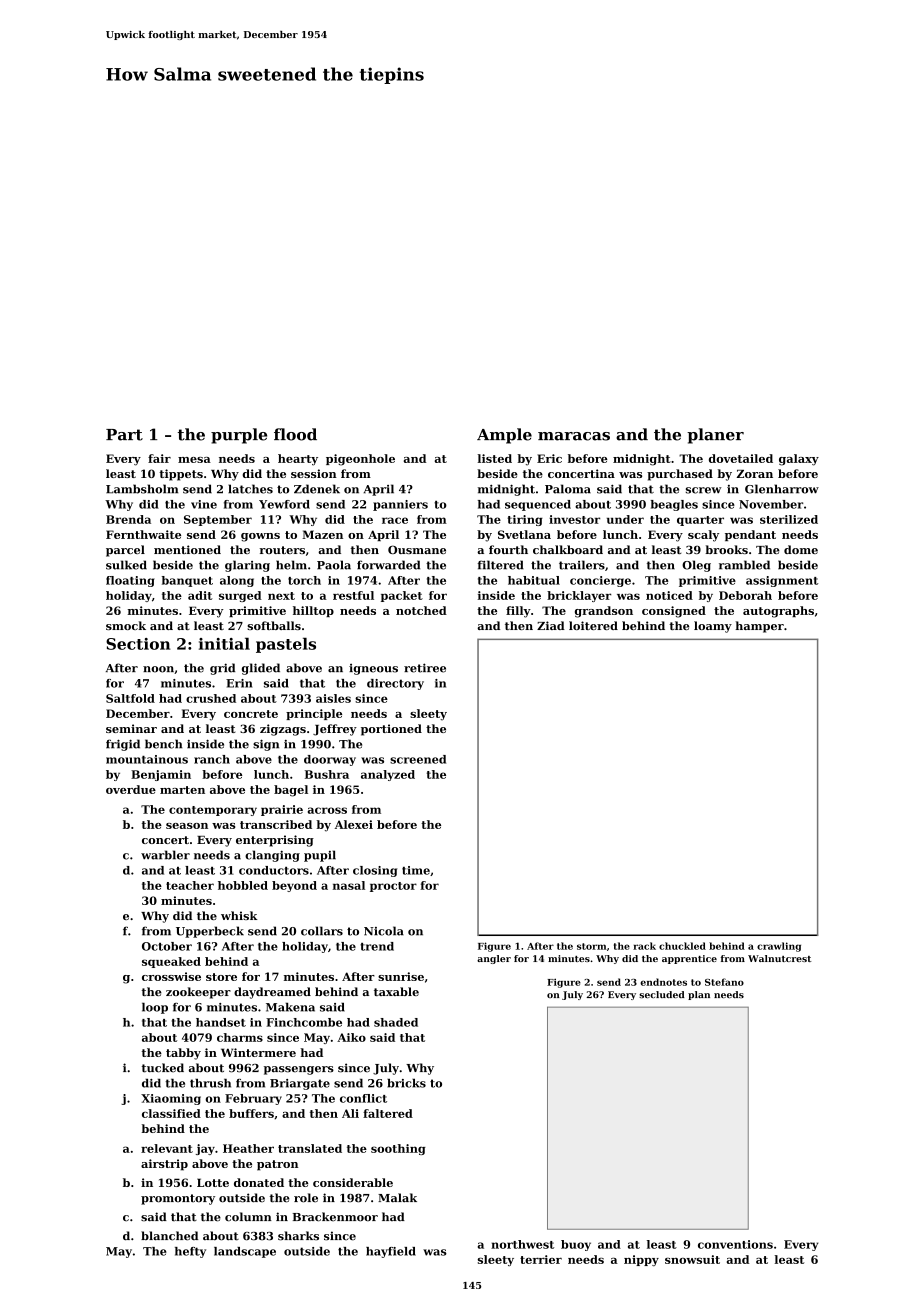 This page has height=1308, width=924. What do you see at coordinates (418, 759) in the page?
I see `screened` at bounding box center [418, 759].
